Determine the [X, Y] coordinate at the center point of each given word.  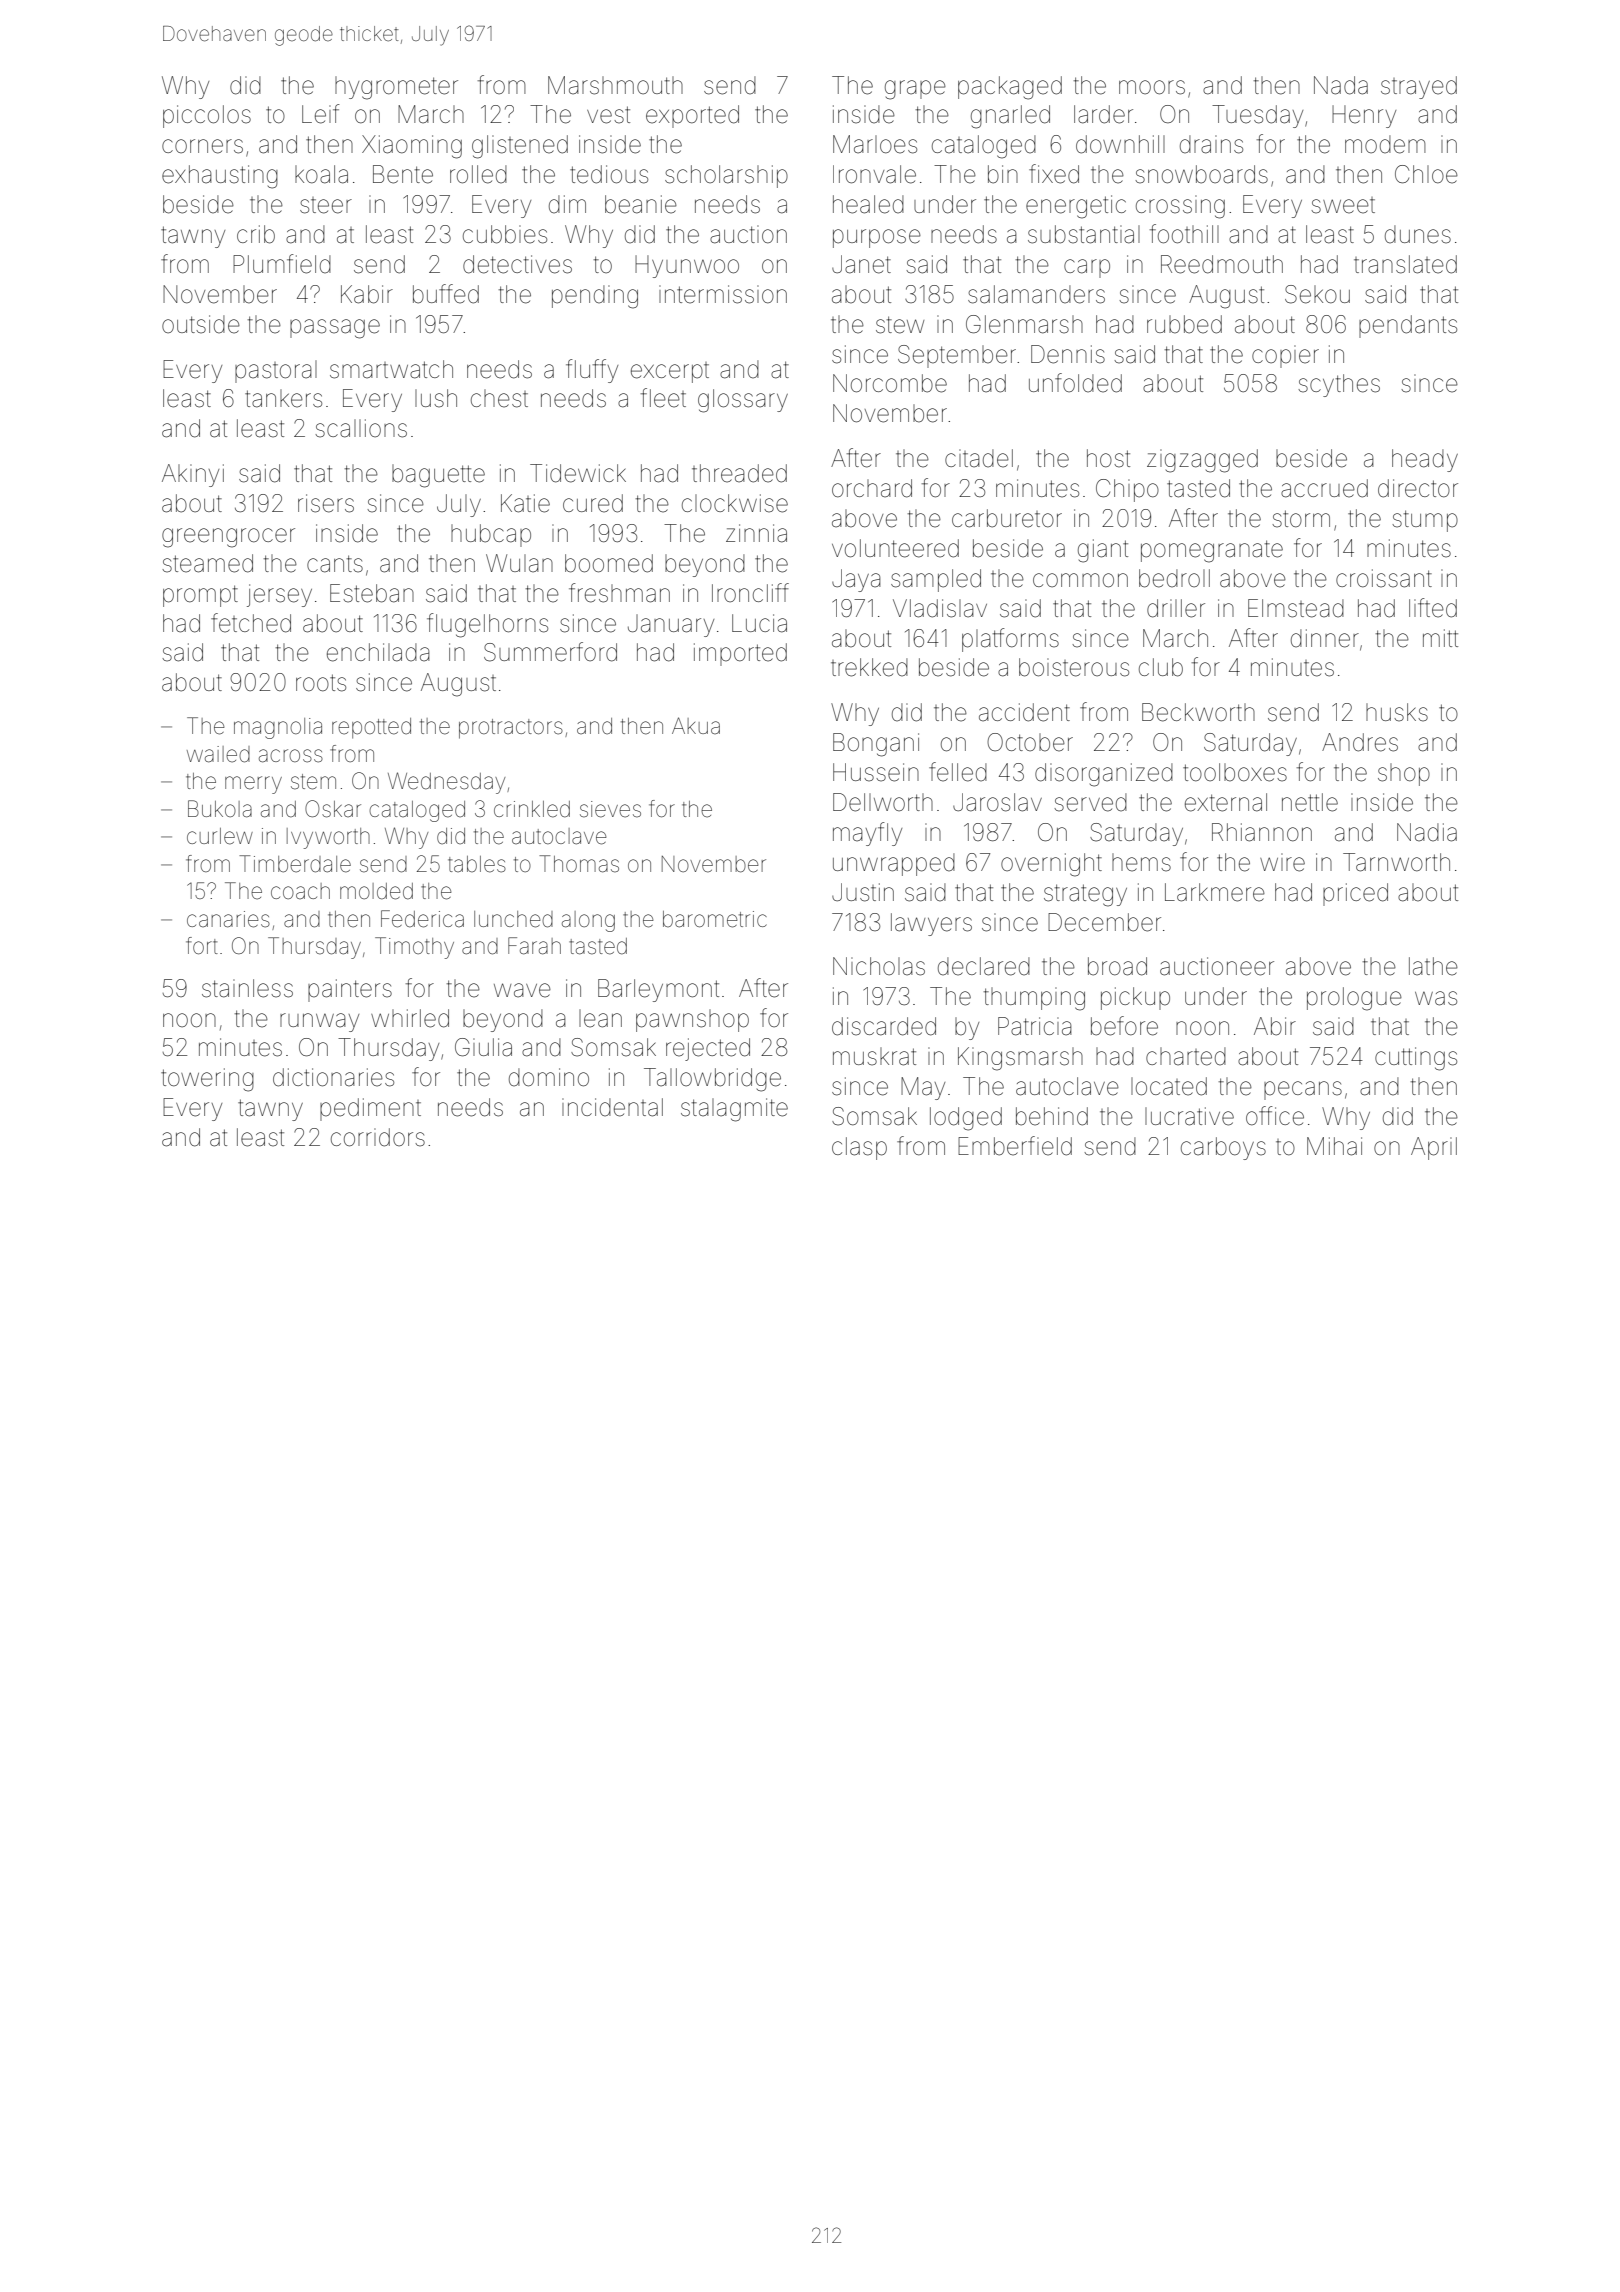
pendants [1408, 326]
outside [201, 324]
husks [1397, 712]
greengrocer [228, 538]
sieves [610, 809]
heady [1425, 460]
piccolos [207, 116]
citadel [979, 458]
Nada [1341, 85]
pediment [370, 1109]
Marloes [875, 144]
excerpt [670, 372]
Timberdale [295, 864]
